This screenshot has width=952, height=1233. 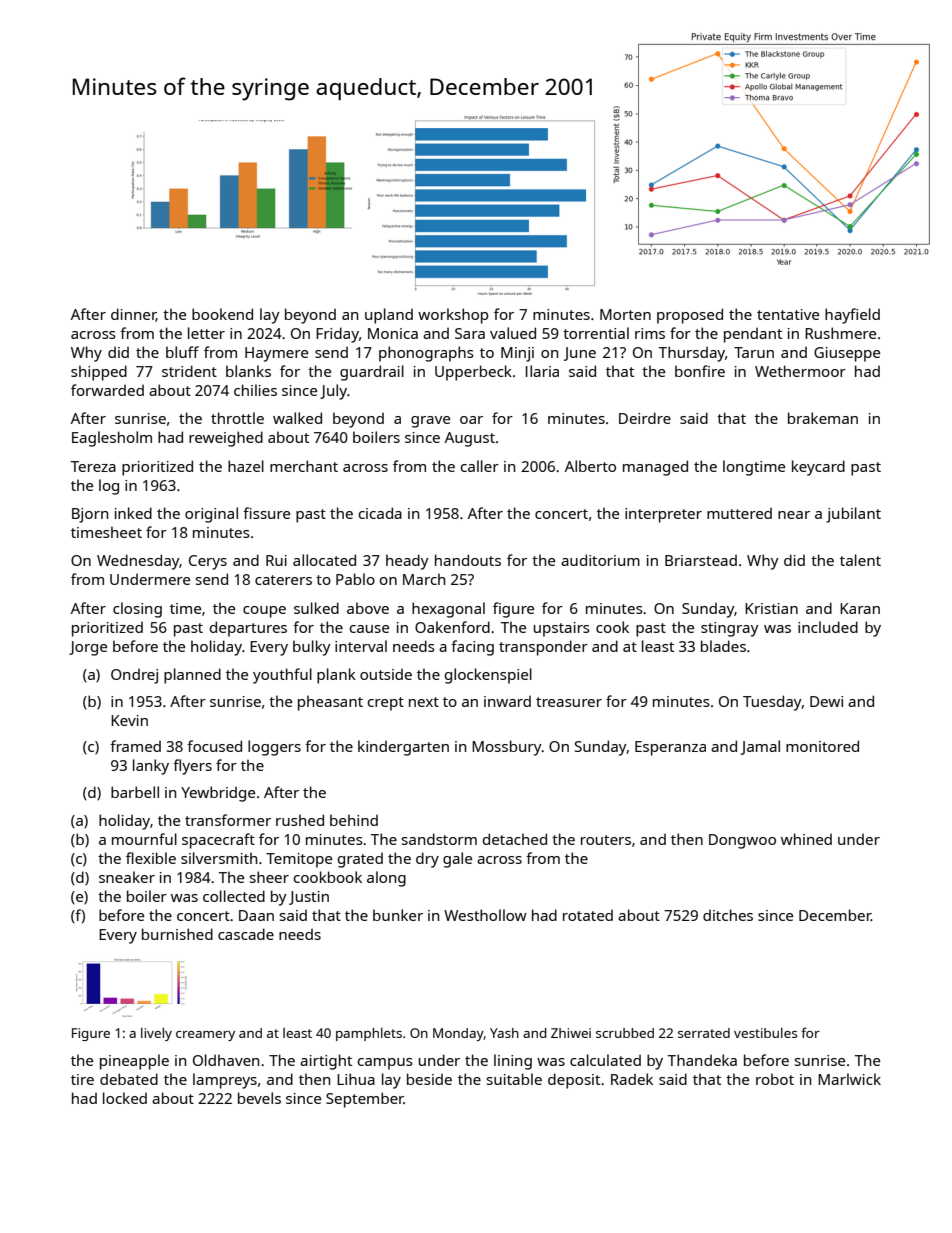 I want to click on talent, so click(x=860, y=560).
